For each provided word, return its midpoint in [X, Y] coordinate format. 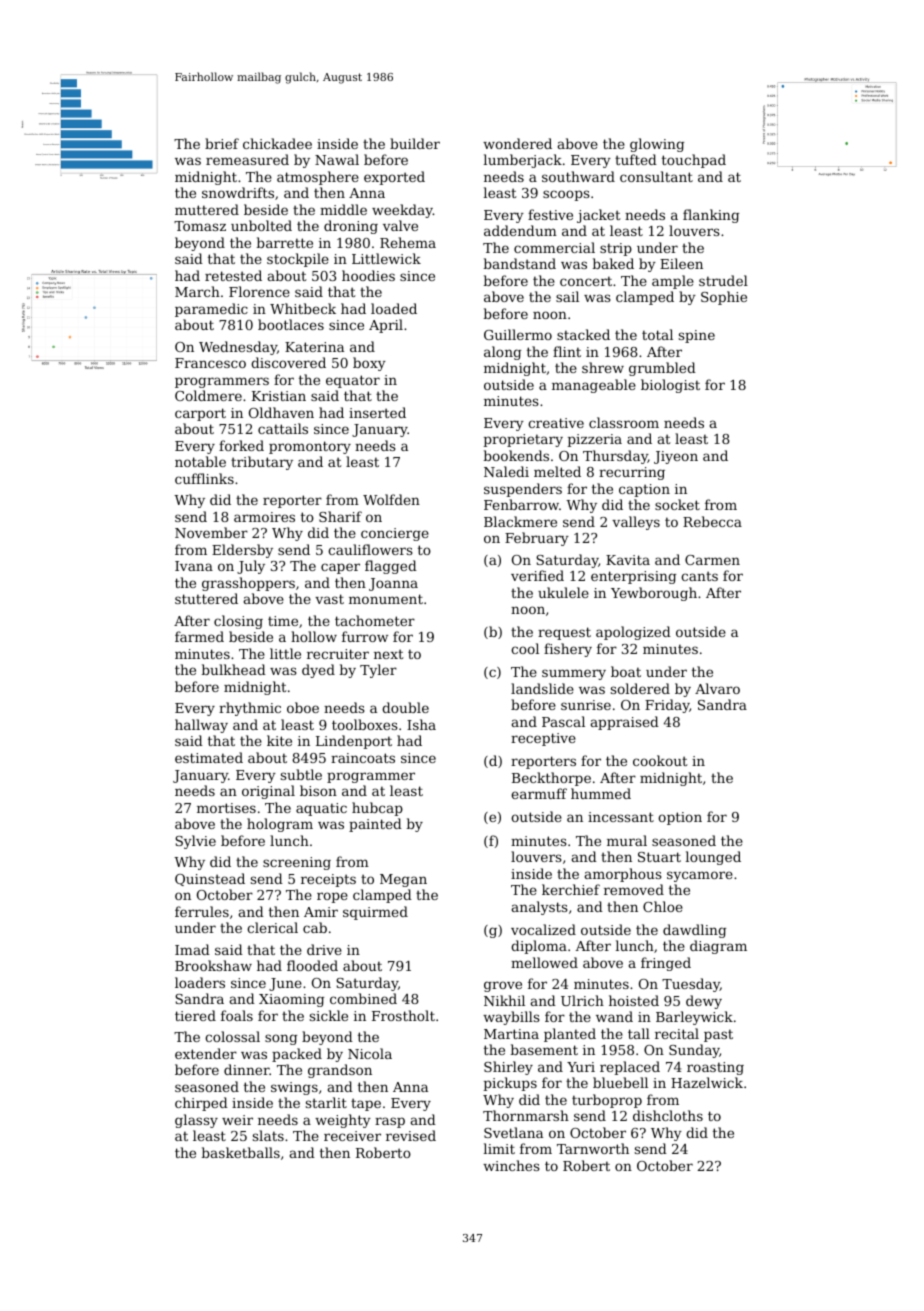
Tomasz [200, 226]
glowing [657, 145]
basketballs [241, 1152]
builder [415, 143]
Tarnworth [593, 1148]
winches [511, 1165]
